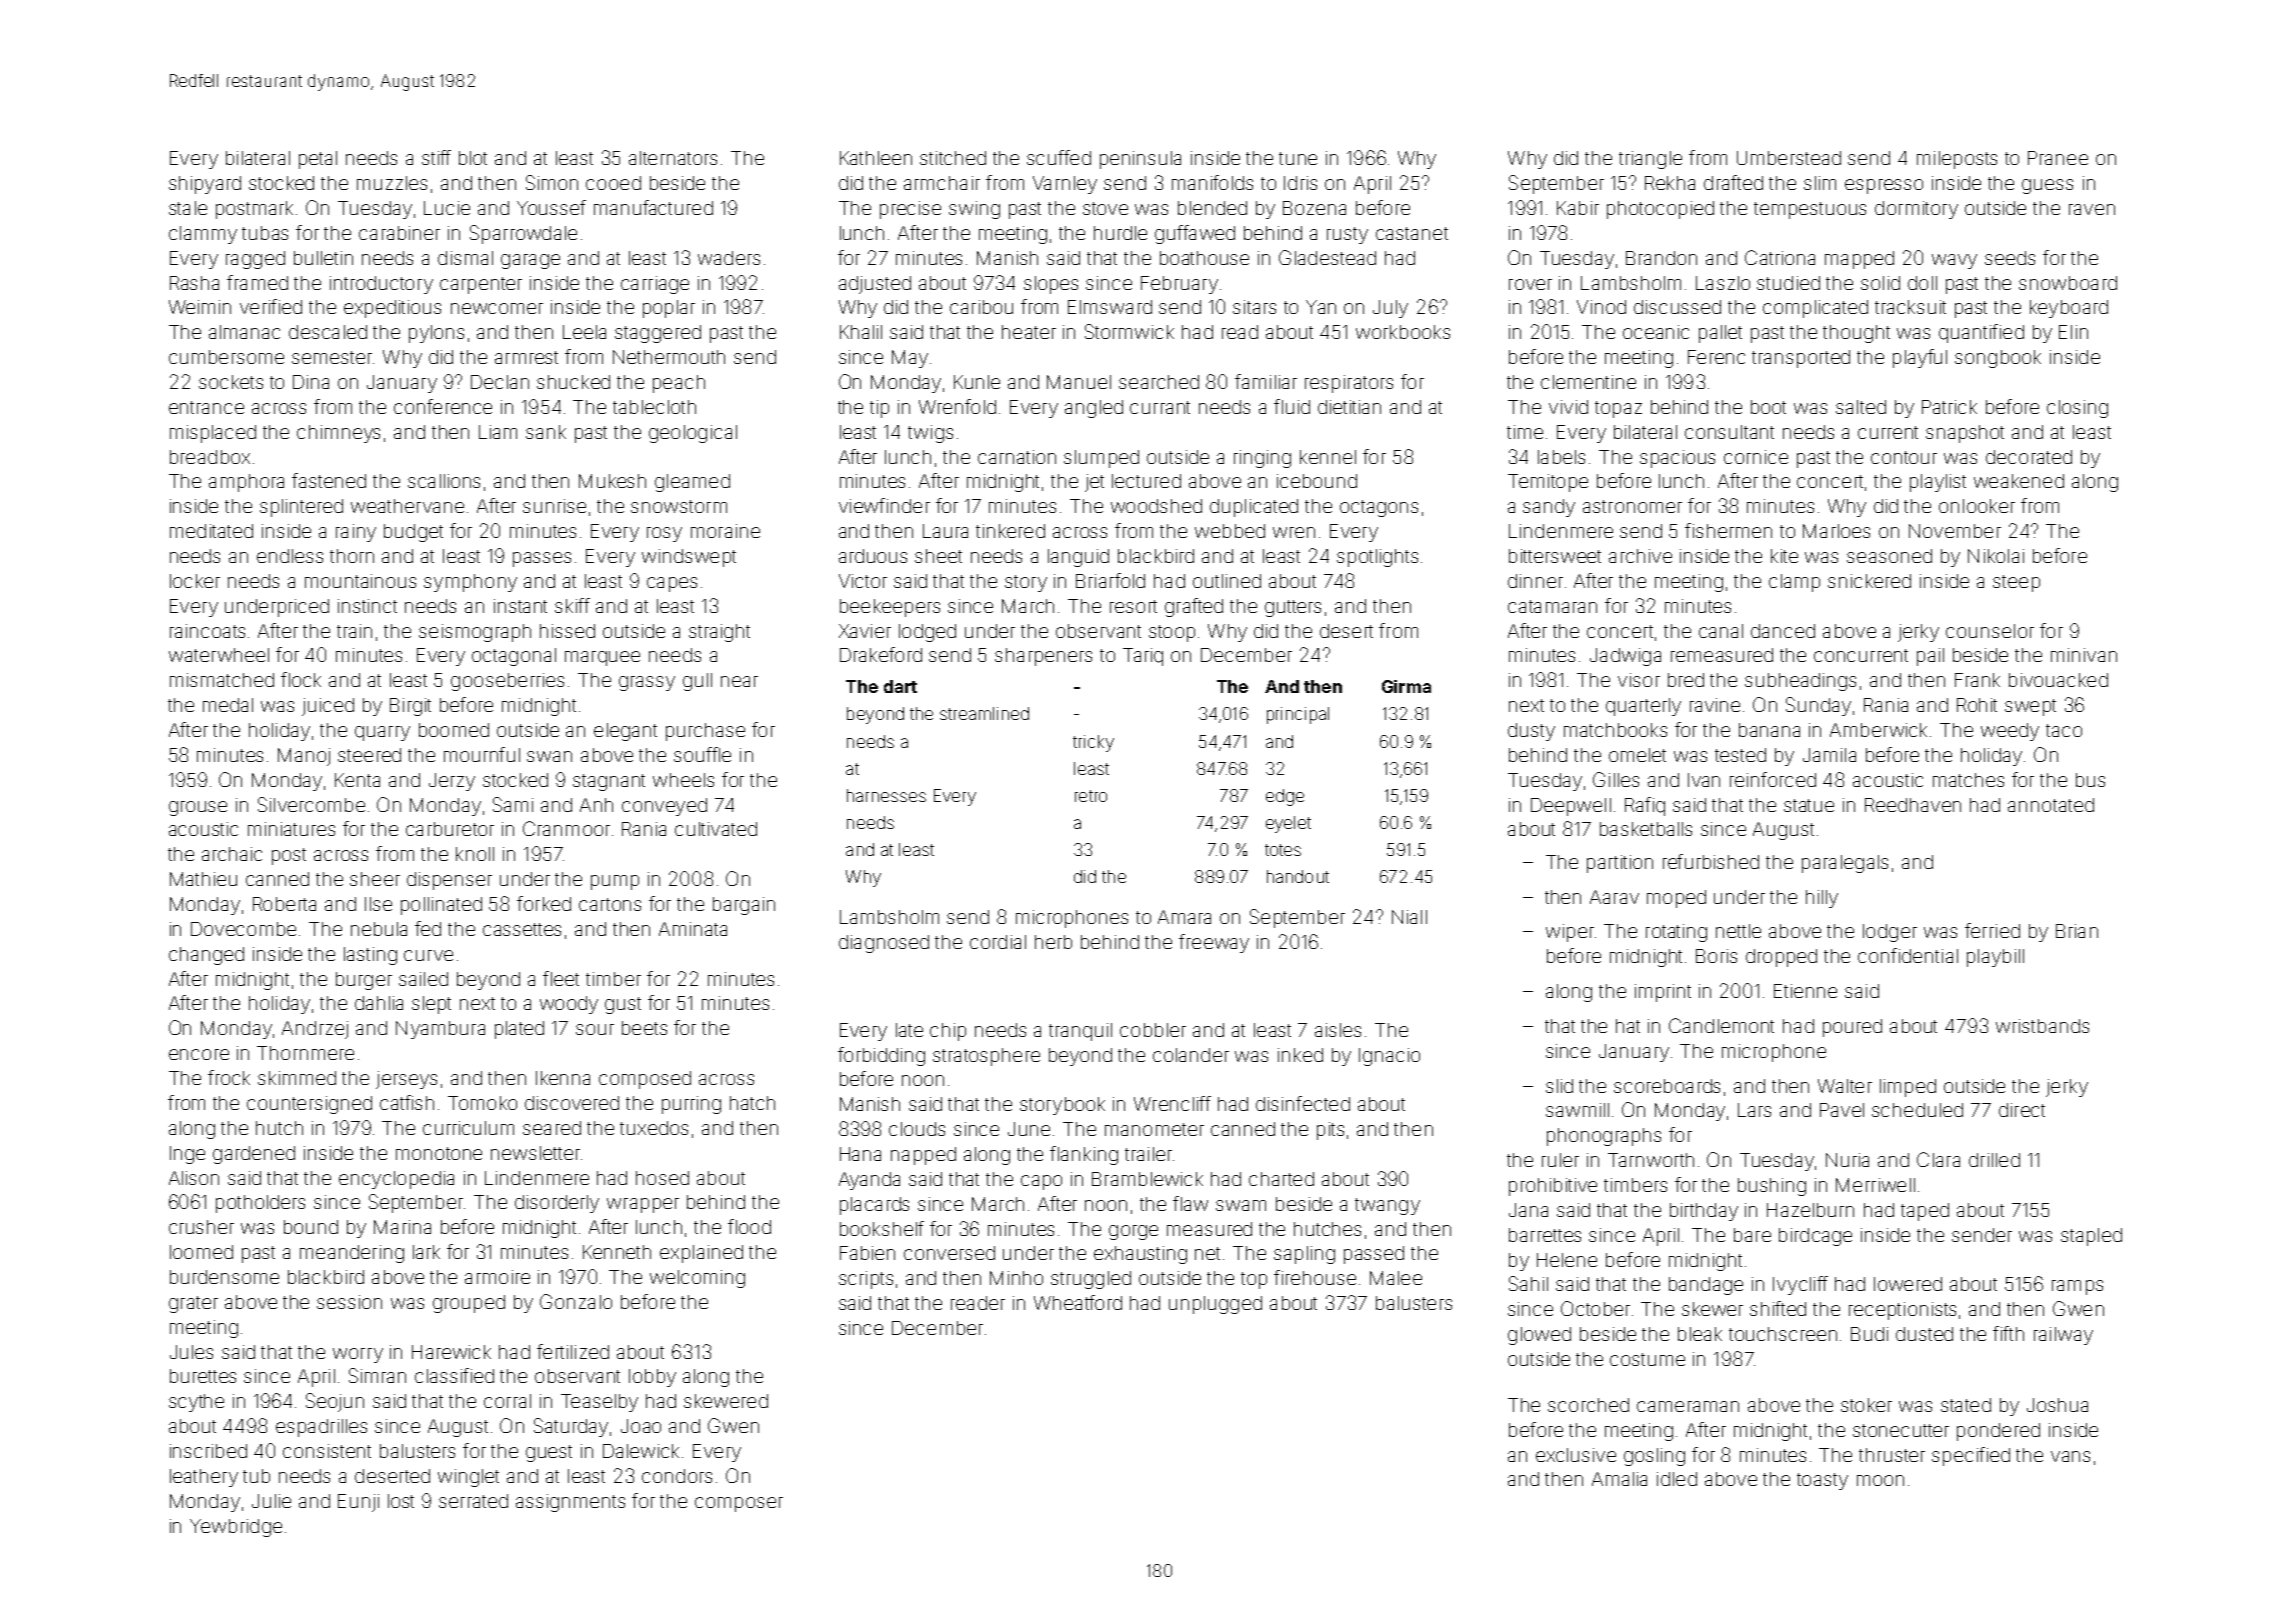 Image resolution: width=2292 pixels, height=1620 pixels. What do you see at coordinates (195, 581) in the document?
I see `locker` at bounding box center [195, 581].
